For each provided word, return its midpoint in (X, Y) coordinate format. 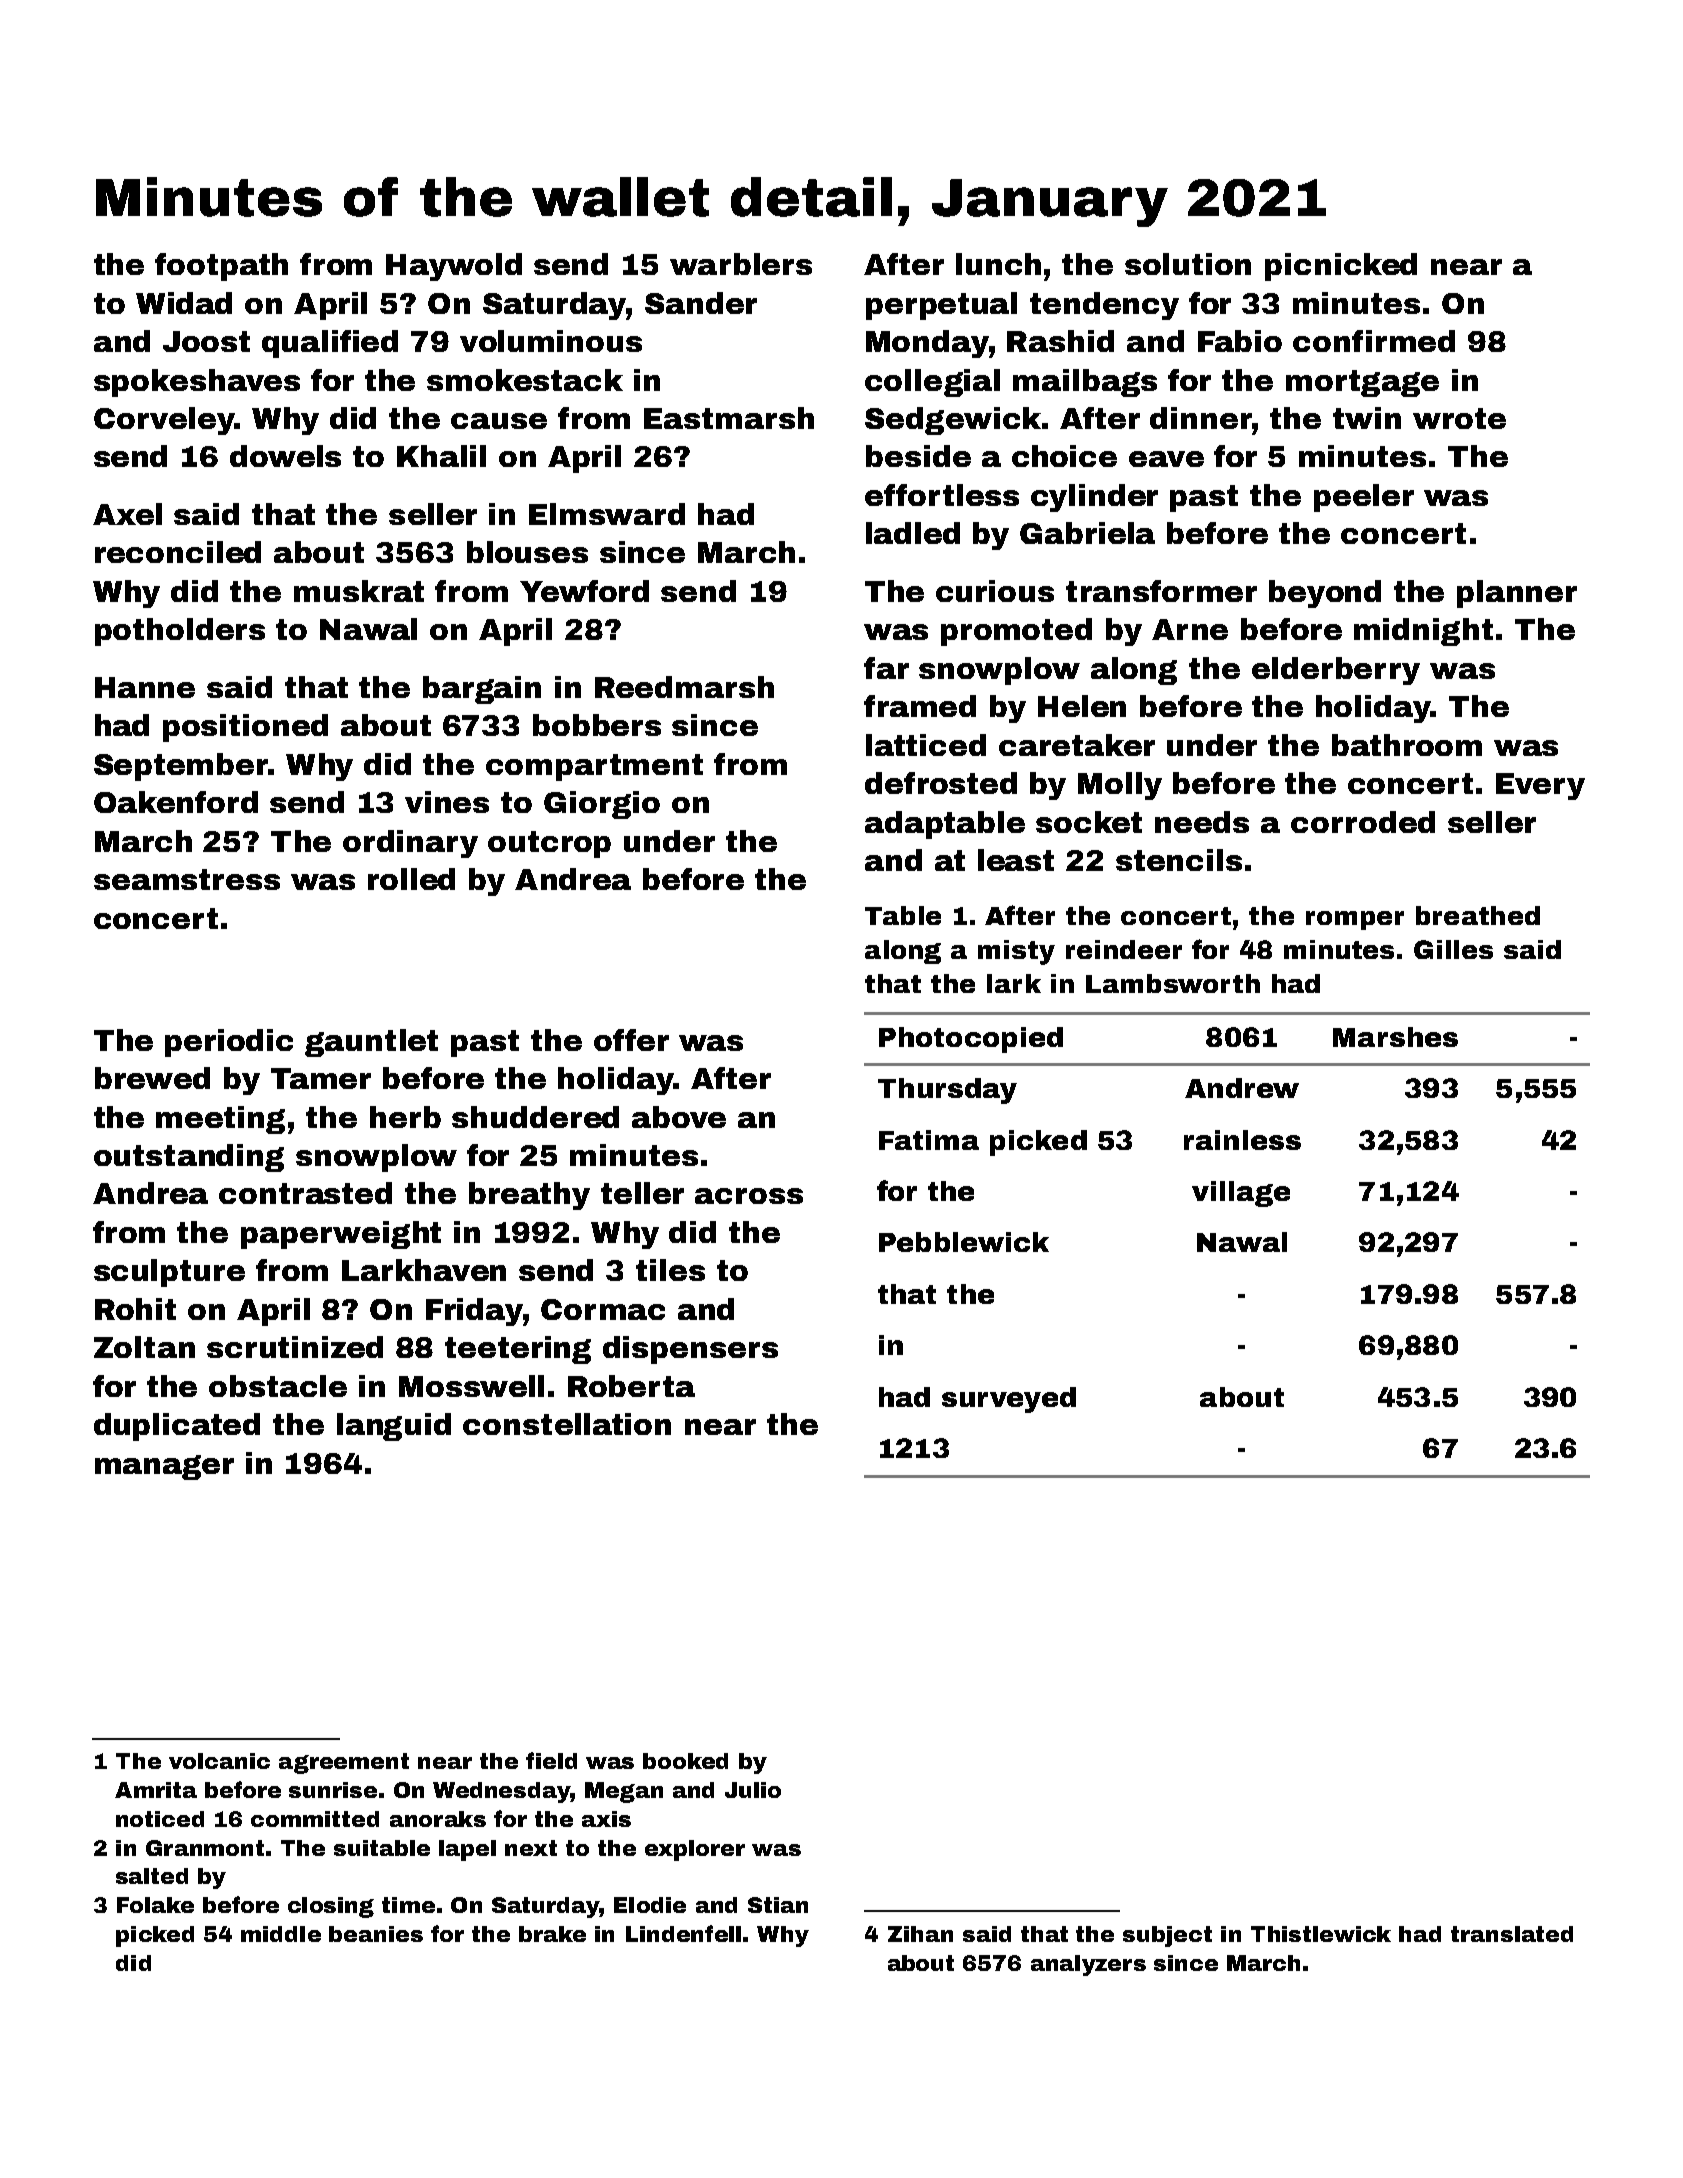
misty (1016, 952)
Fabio (1240, 341)
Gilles (1453, 949)
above (679, 1117)
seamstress (187, 879)
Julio (753, 1790)
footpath (221, 267)
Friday (474, 1312)
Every (1540, 786)
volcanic (219, 1761)
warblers (741, 264)
